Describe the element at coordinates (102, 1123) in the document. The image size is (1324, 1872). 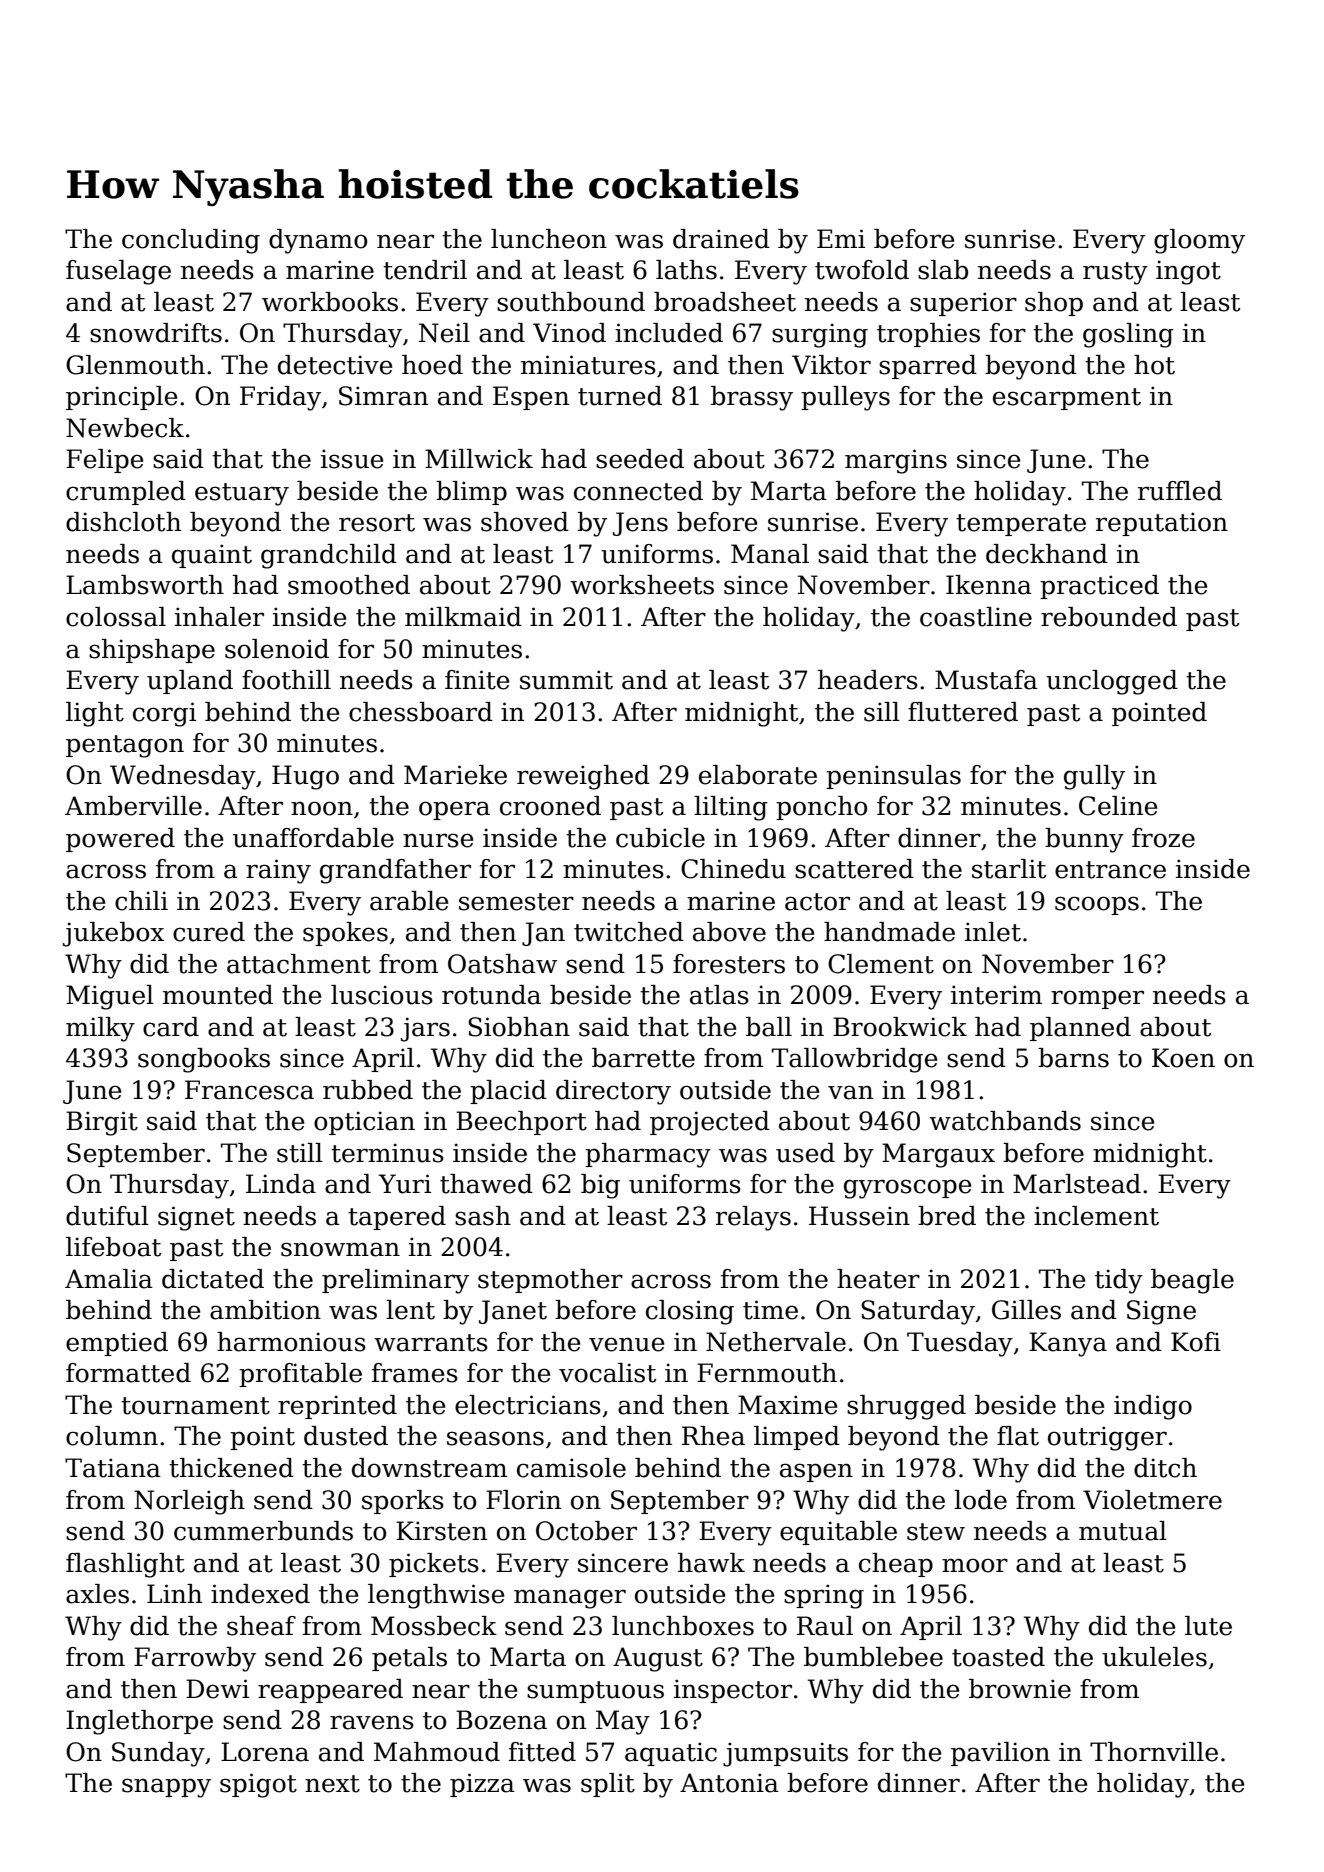
I see `Birgit` at that location.
